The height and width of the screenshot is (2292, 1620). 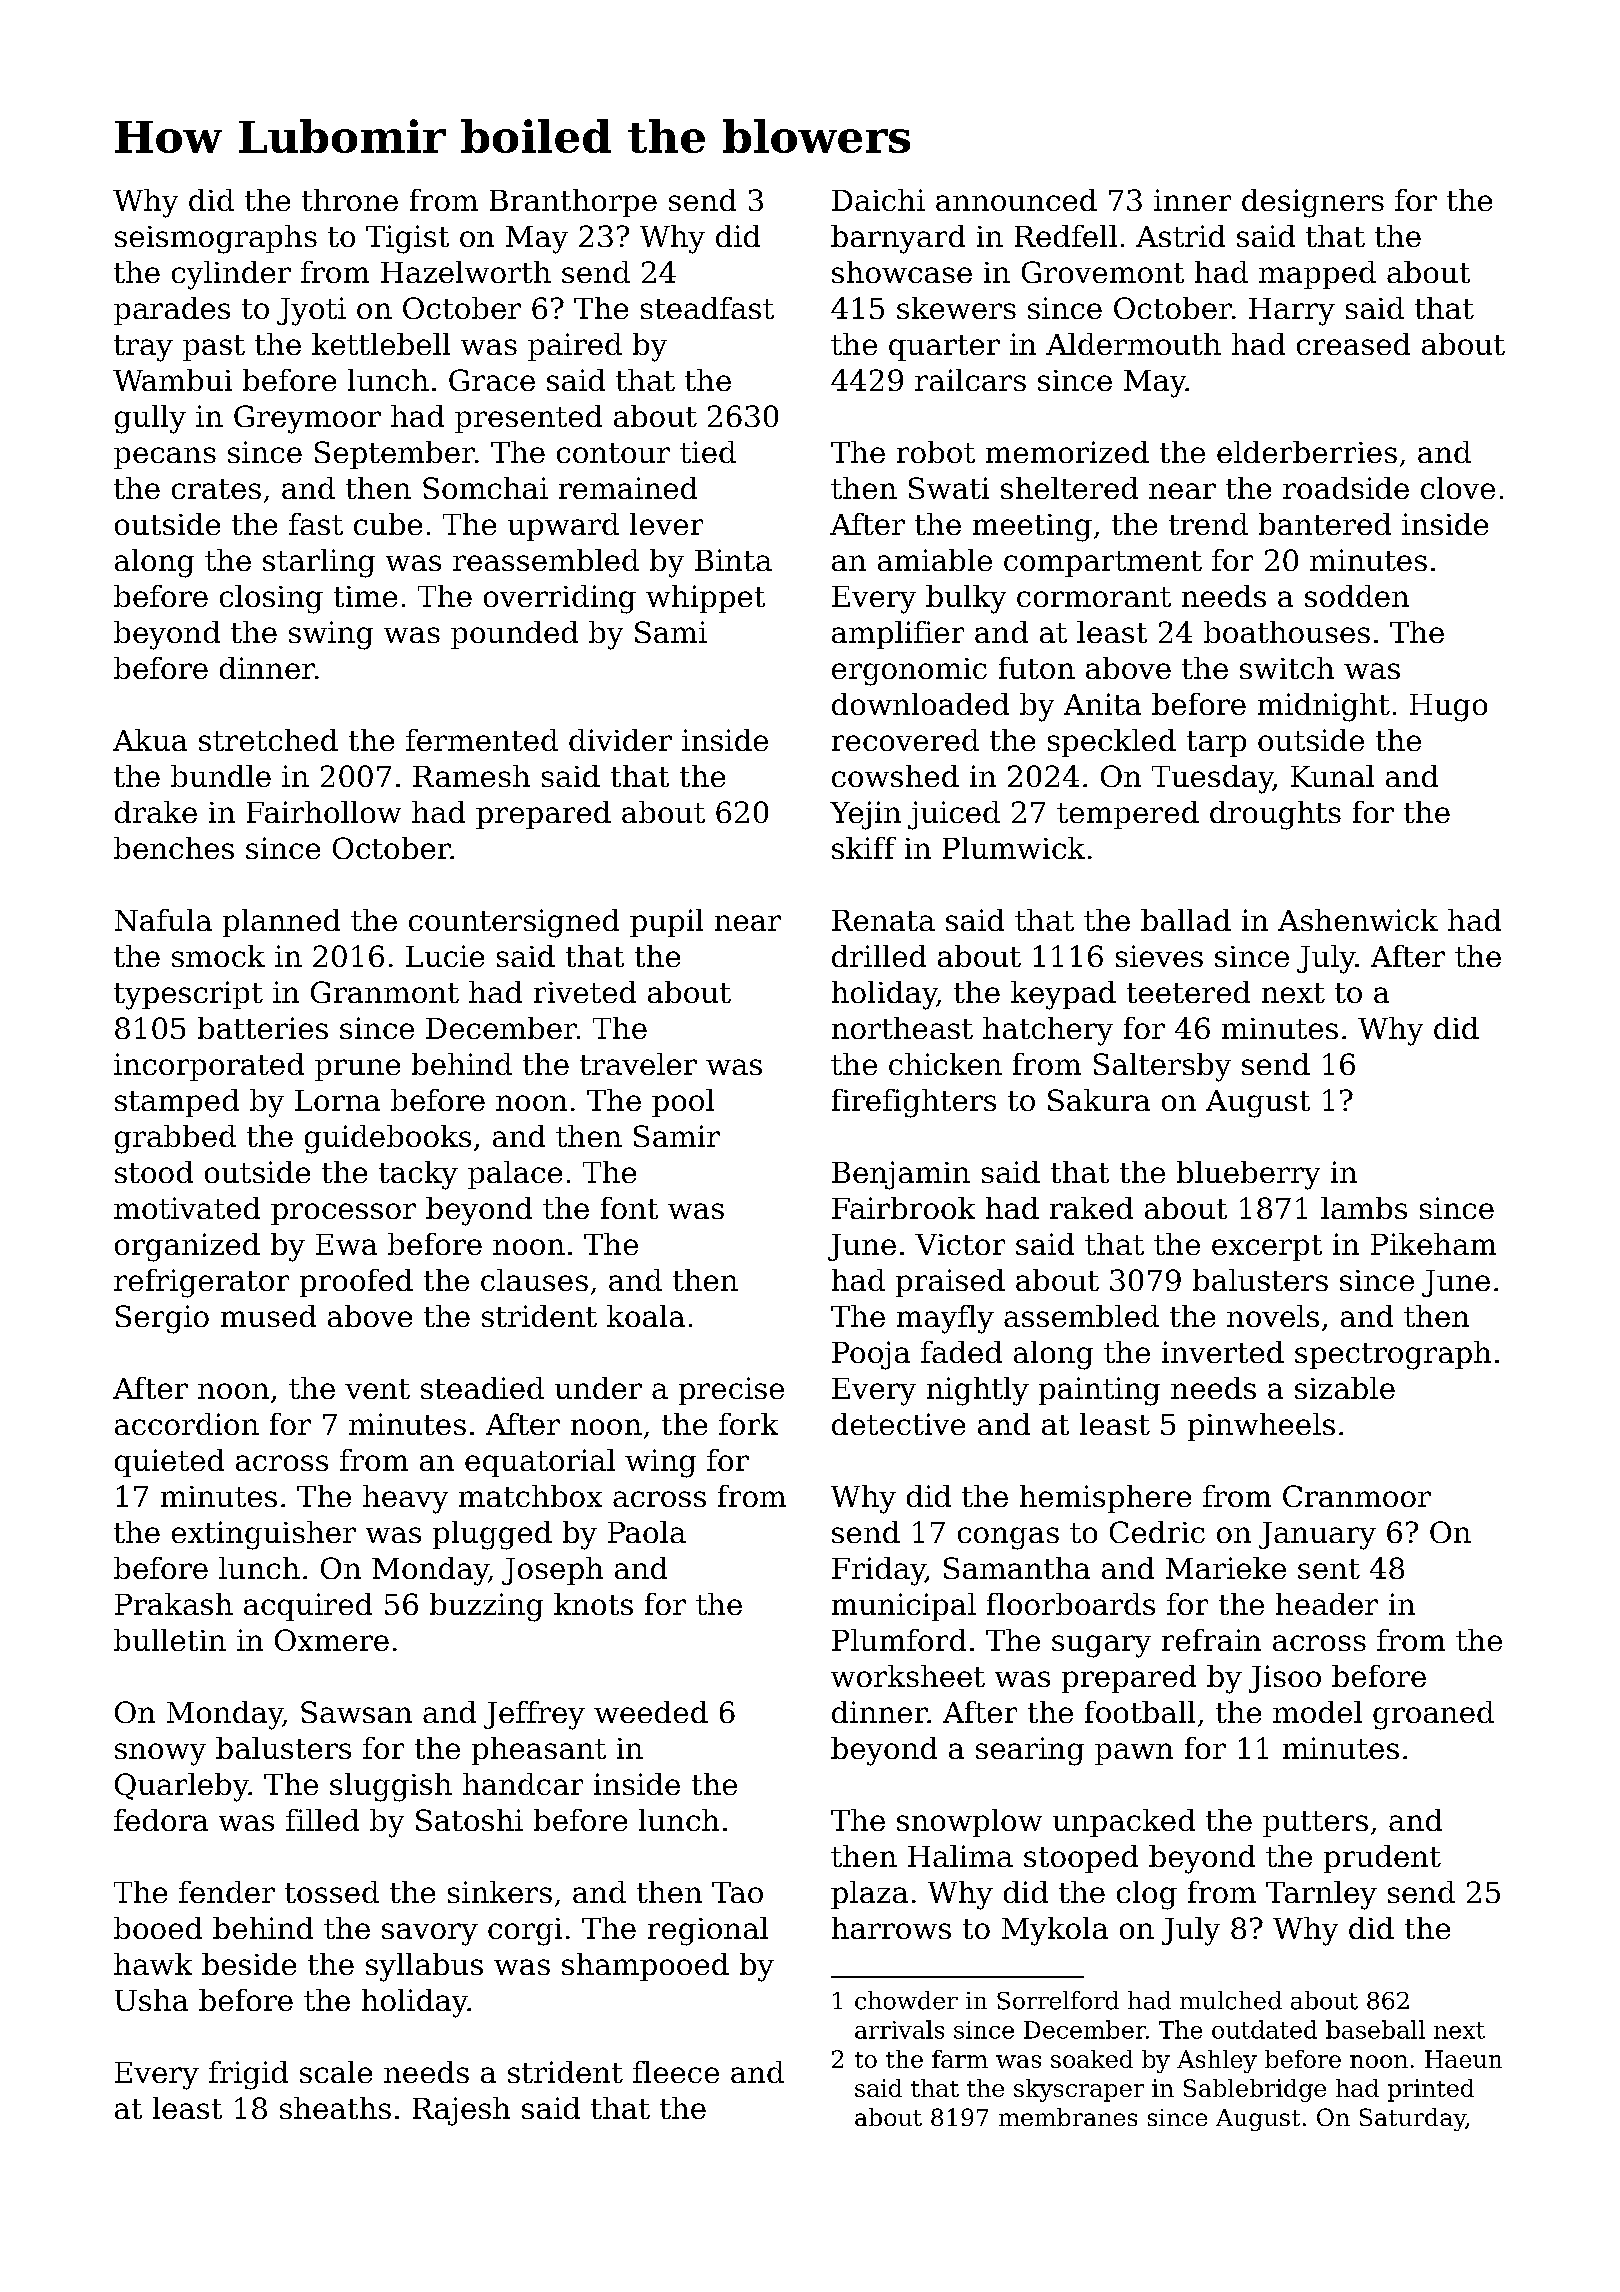 What do you see at coordinates (676, 2072) in the screenshot?
I see `fleece` at bounding box center [676, 2072].
